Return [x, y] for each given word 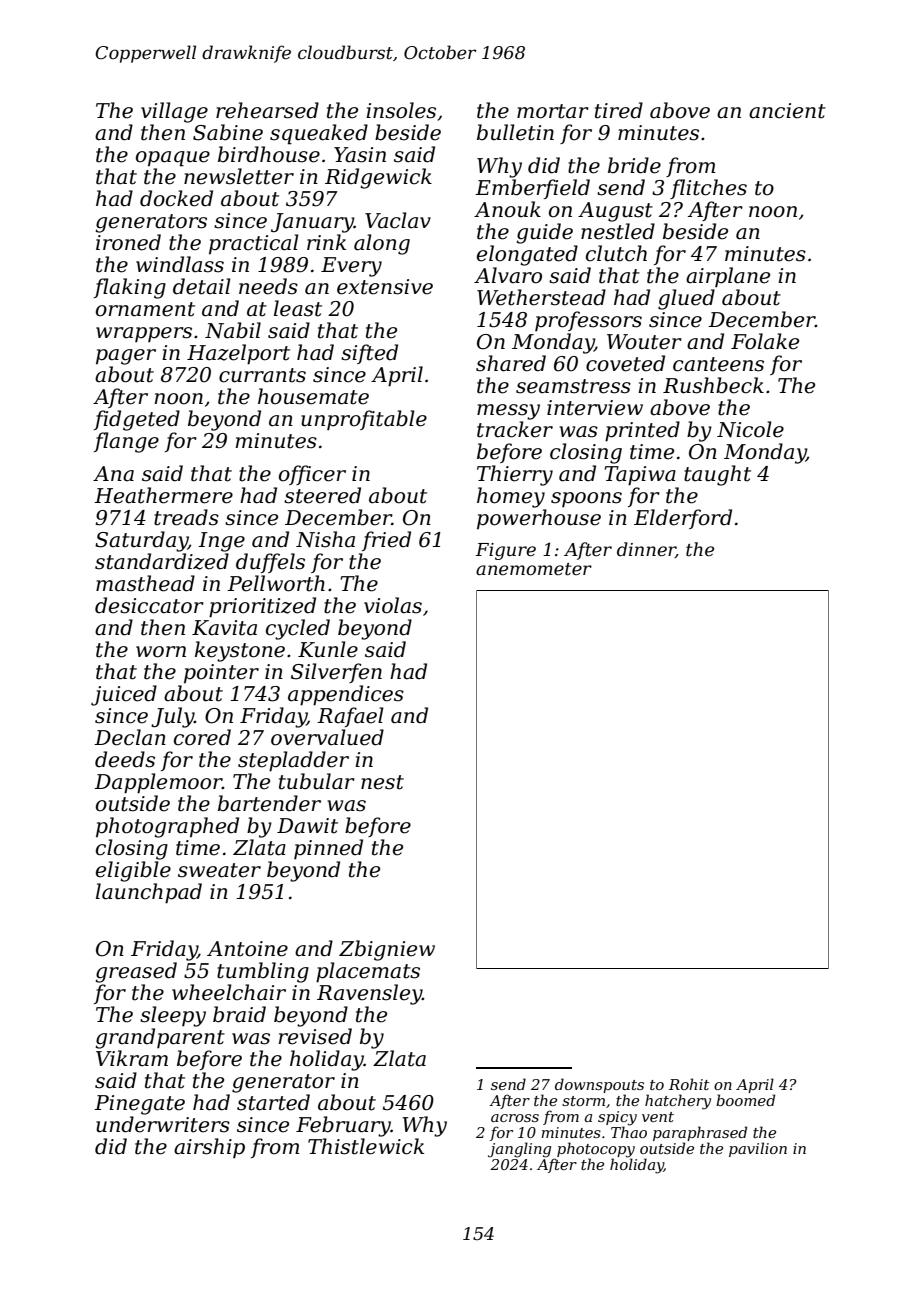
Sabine [228, 132]
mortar [553, 111]
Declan [130, 737]
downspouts [599, 1085]
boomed [745, 1100]
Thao [629, 1132]
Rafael [350, 717]
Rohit [689, 1084]
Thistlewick [366, 1146]
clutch [616, 253]
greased [136, 972]
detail [202, 286]
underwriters [163, 1124]
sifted [369, 354]
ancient [787, 111]
